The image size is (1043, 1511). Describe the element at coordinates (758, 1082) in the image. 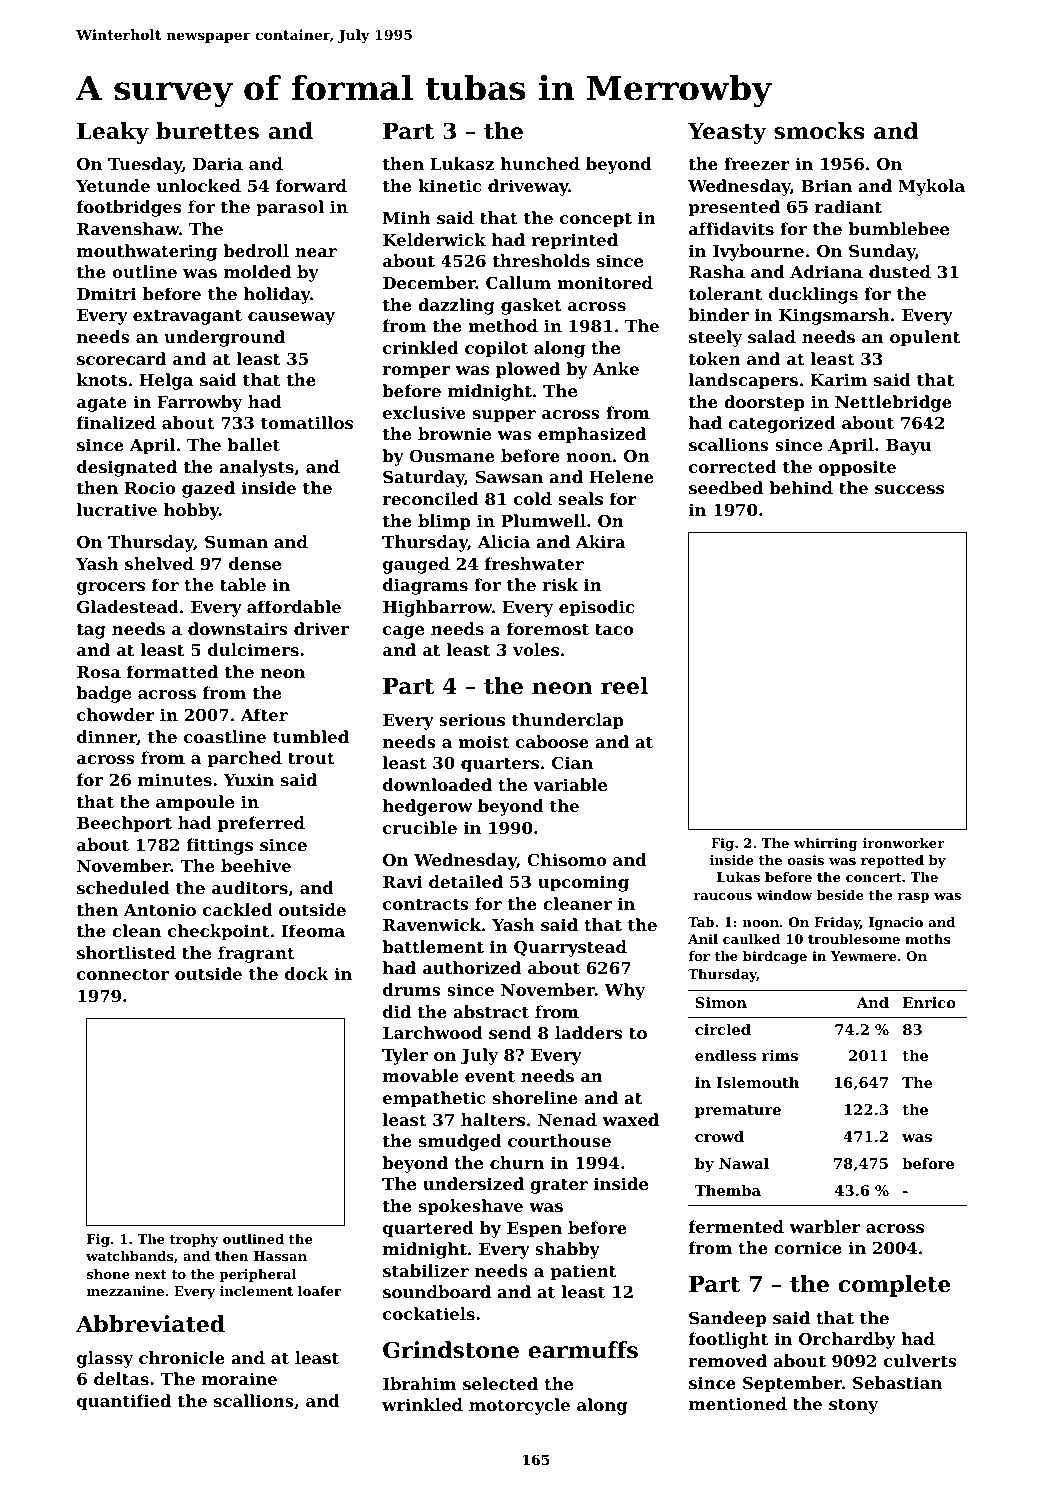

I see `Islemouth` at that location.
